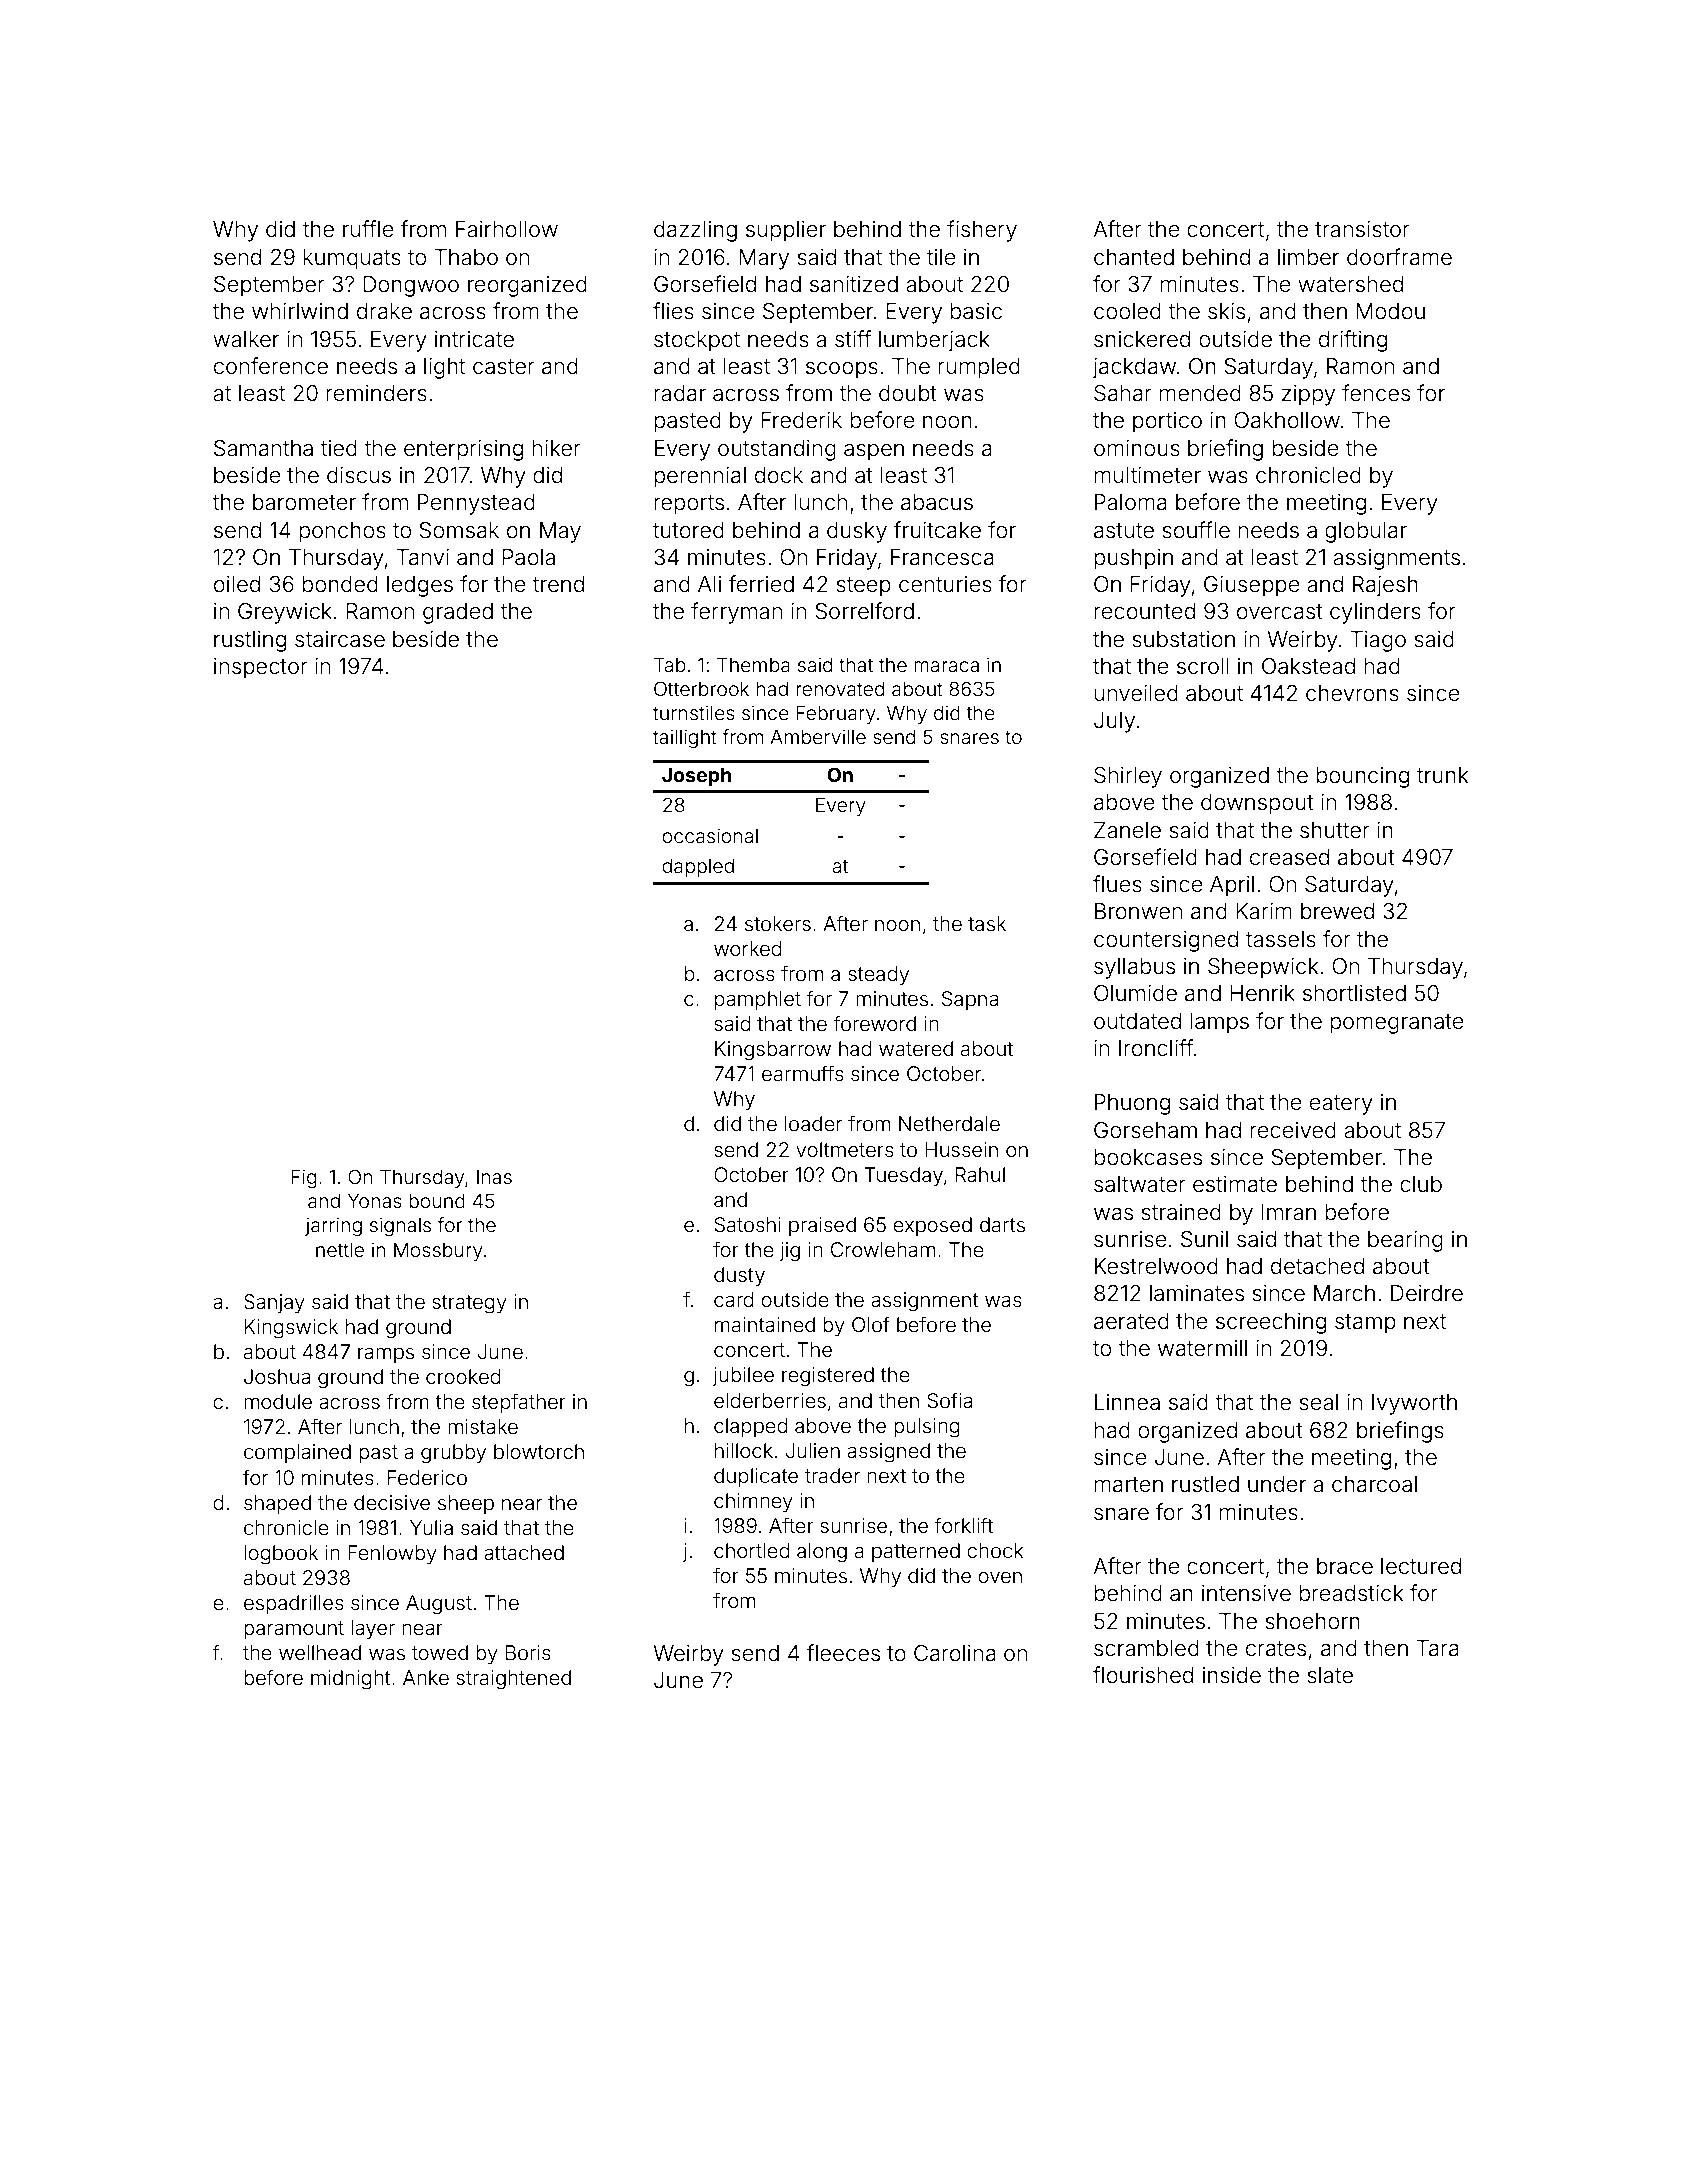  Describe the element at coordinates (368, 229) in the image. I see `ruffle` at that location.
